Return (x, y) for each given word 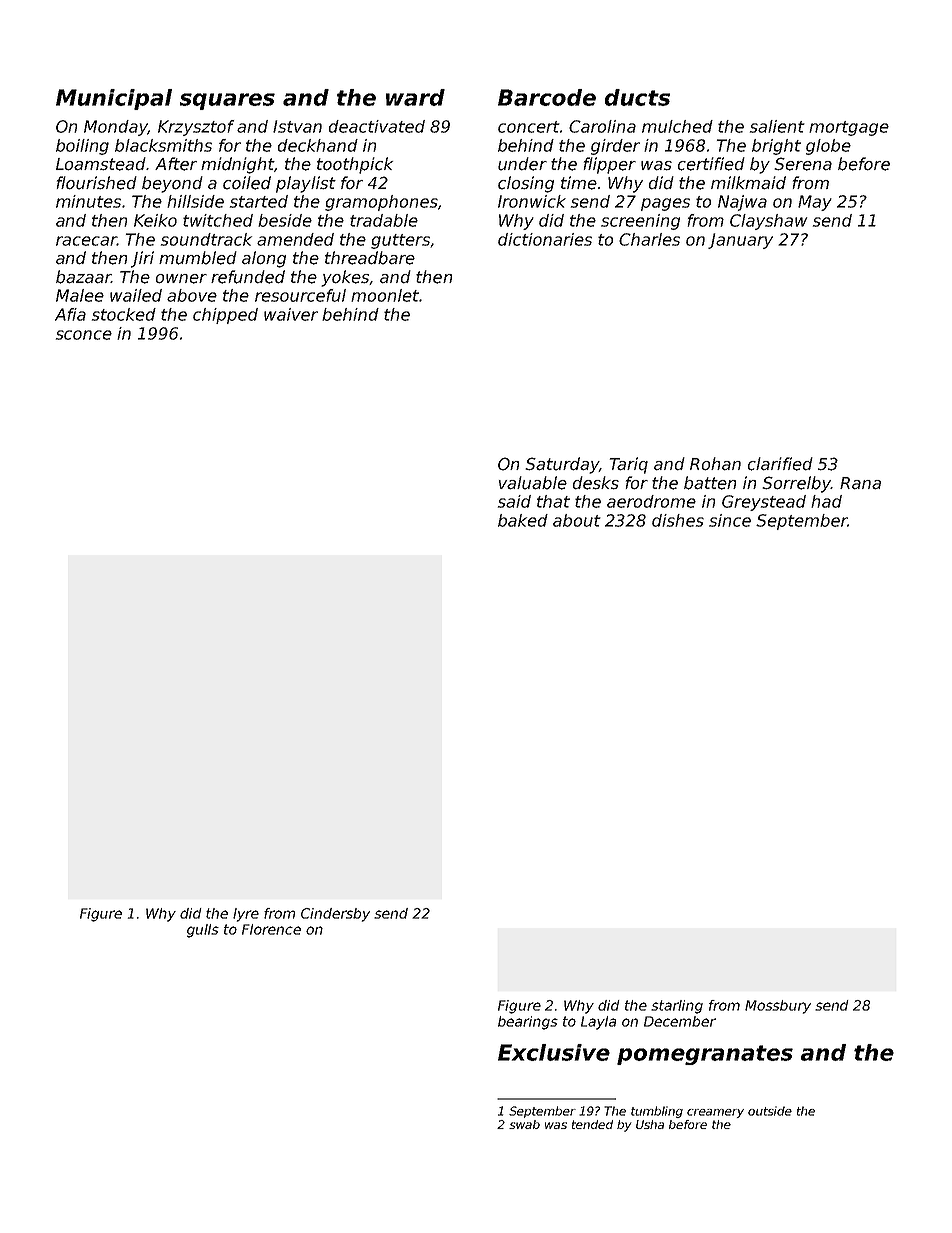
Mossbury (778, 1007)
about (577, 520)
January (740, 241)
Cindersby (335, 915)
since (730, 520)
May (815, 203)
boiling (82, 147)
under (522, 164)
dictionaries (545, 239)
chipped (225, 316)
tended (592, 1124)
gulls (203, 931)
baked (523, 520)
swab (524, 1124)
